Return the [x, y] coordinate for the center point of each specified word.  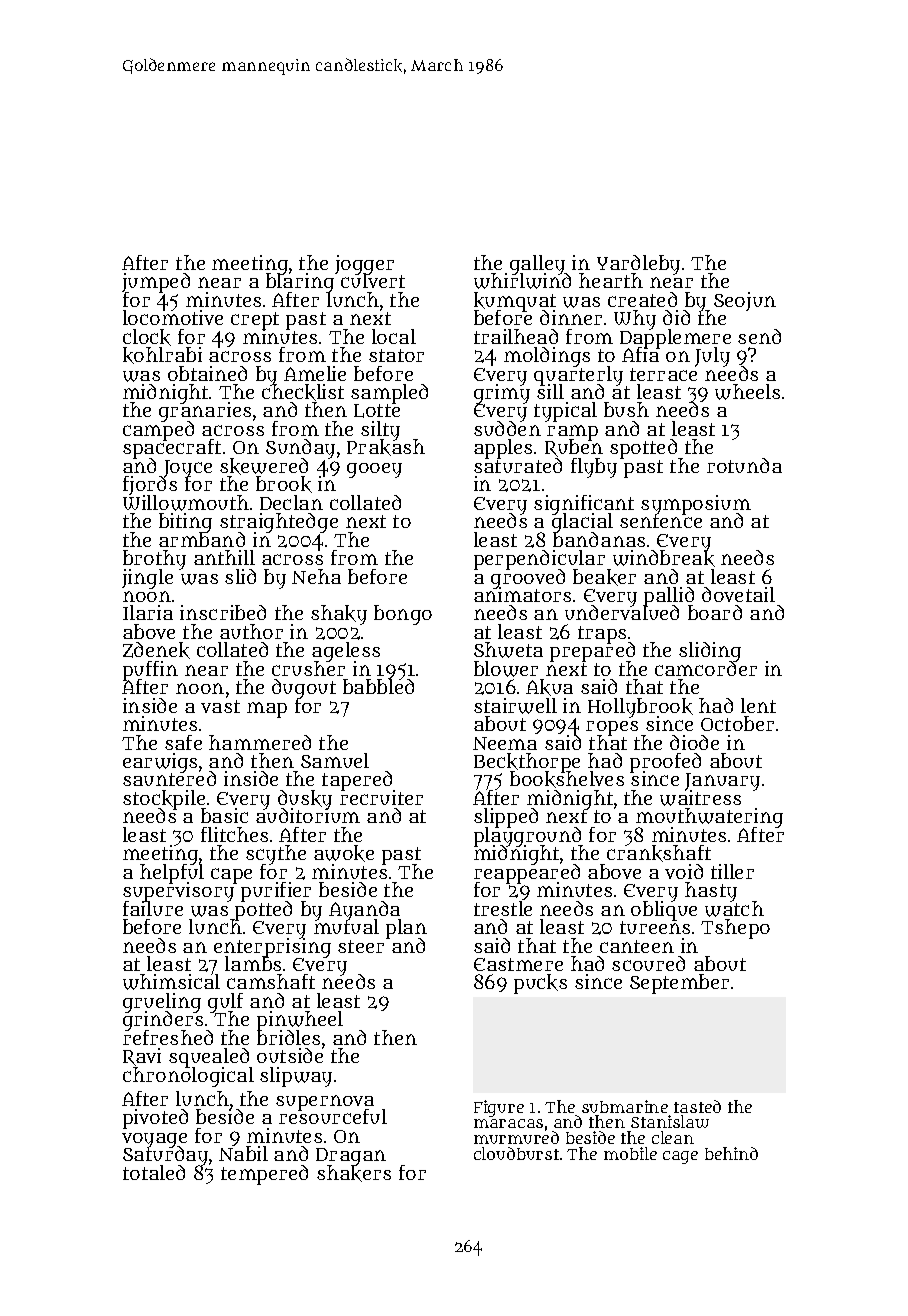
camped [158, 431]
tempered [264, 1175]
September [679, 984]
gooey [374, 470]
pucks [540, 984]
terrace [663, 374]
